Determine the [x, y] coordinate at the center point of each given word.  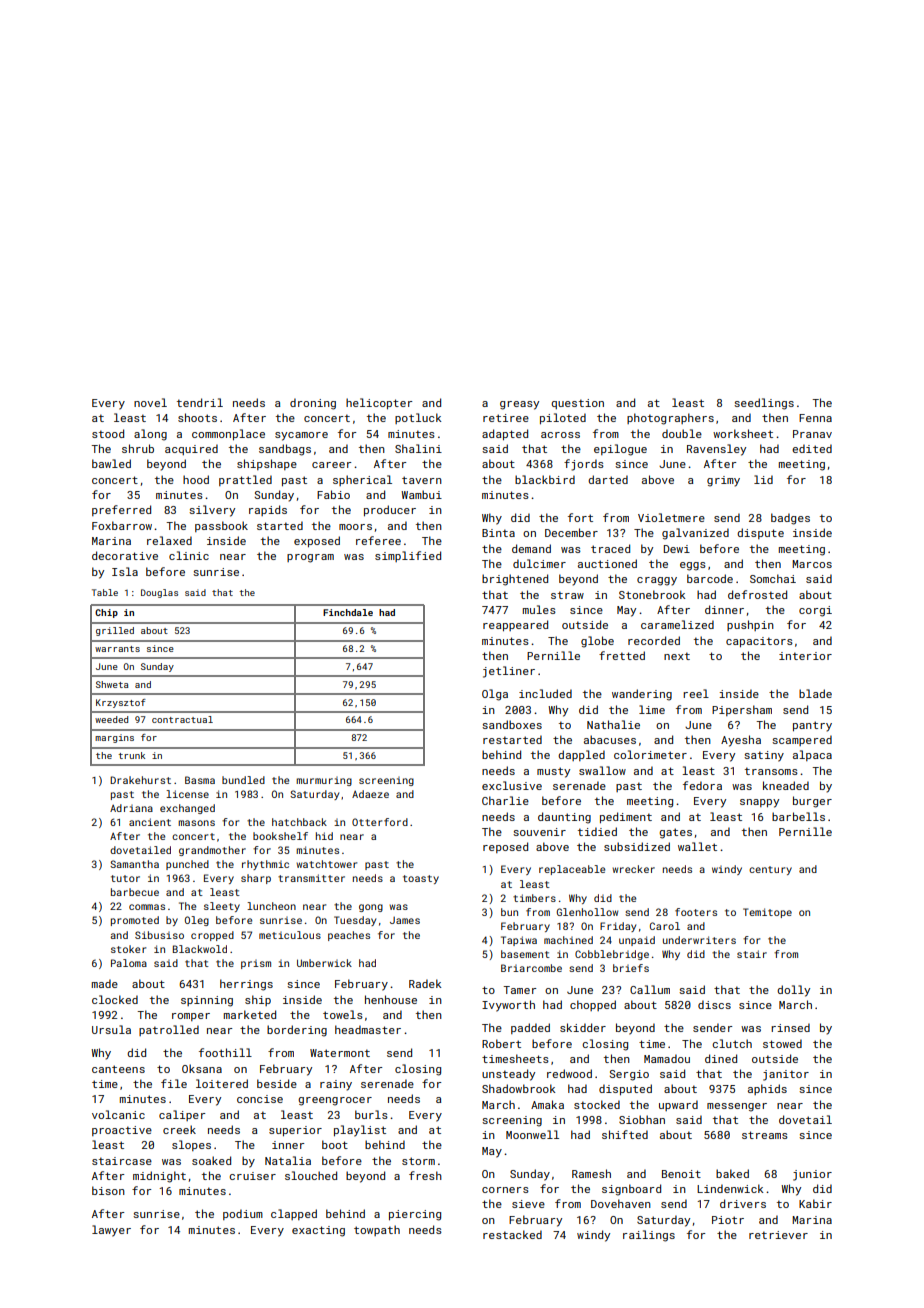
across [560, 435]
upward [678, 1105]
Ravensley [716, 450]
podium [243, 1214]
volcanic [118, 1114]
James [405, 920]
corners [505, 1190]
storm [418, 1161]
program [310, 558]
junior [812, 1175]
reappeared [515, 625]
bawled [111, 463]
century [770, 870]
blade [815, 693]
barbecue [135, 892]
